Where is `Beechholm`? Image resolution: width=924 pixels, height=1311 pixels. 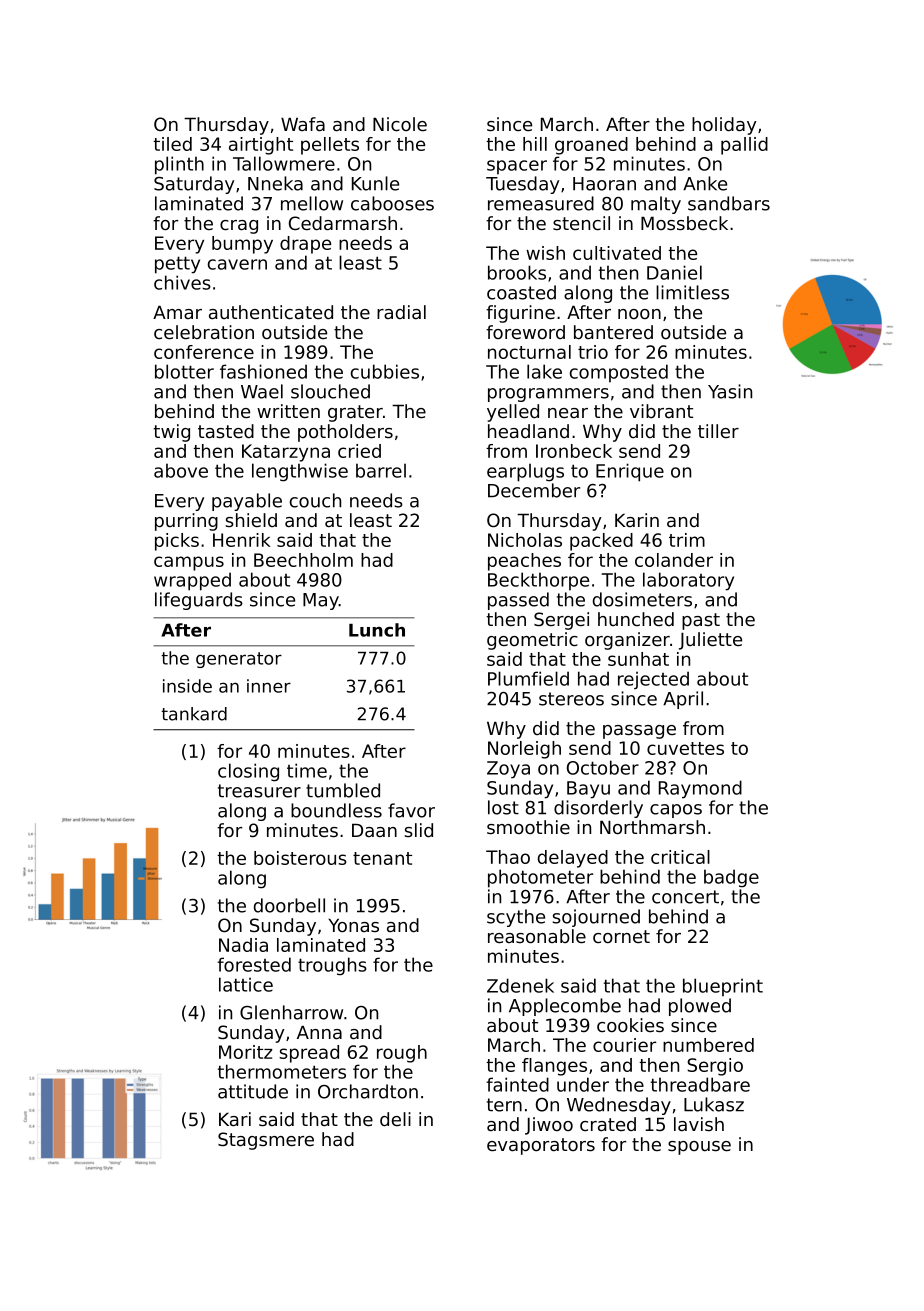
Beechholm is located at coordinates (303, 560).
